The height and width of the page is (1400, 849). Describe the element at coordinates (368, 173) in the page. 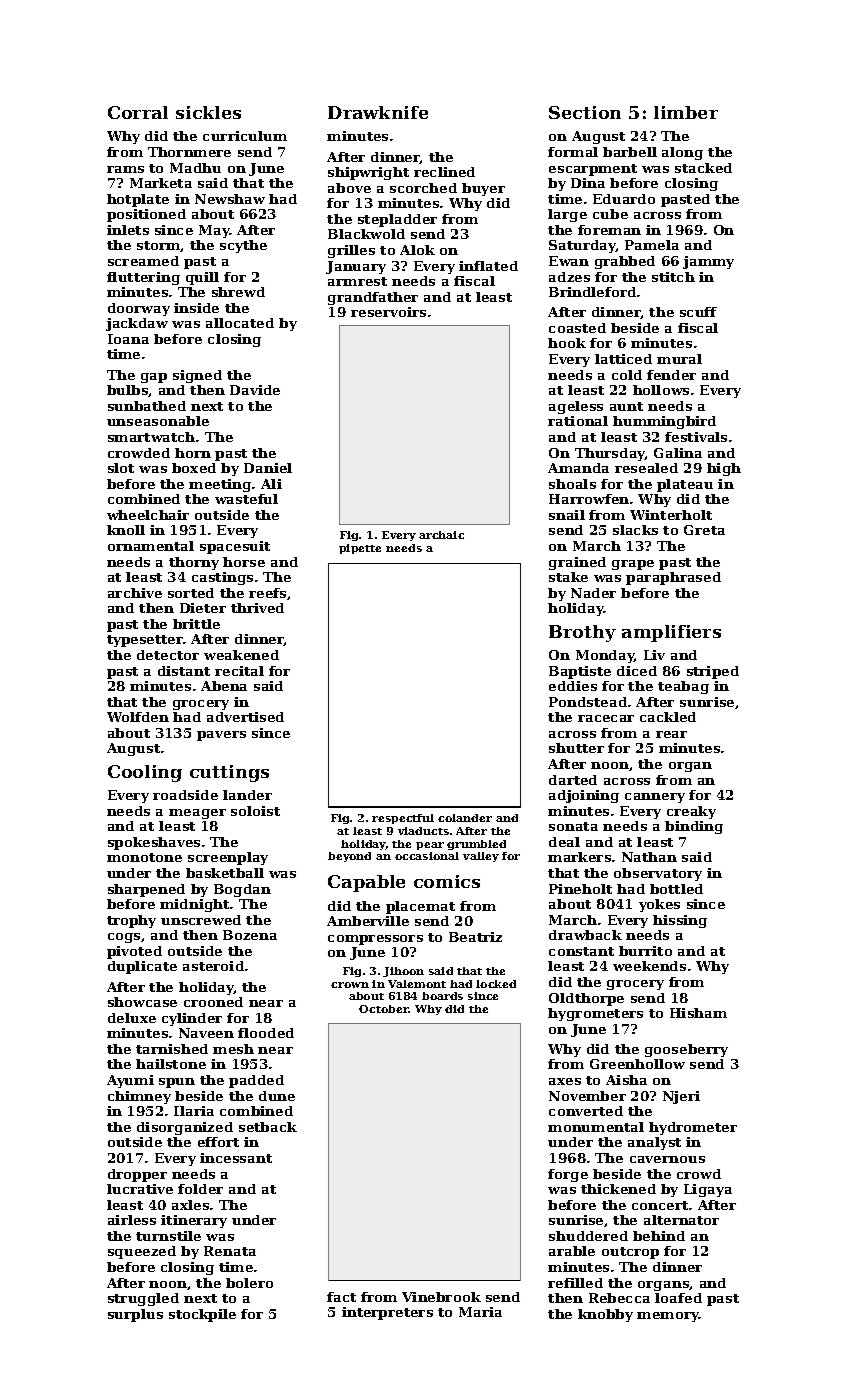

I see `shipwright` at that location.
